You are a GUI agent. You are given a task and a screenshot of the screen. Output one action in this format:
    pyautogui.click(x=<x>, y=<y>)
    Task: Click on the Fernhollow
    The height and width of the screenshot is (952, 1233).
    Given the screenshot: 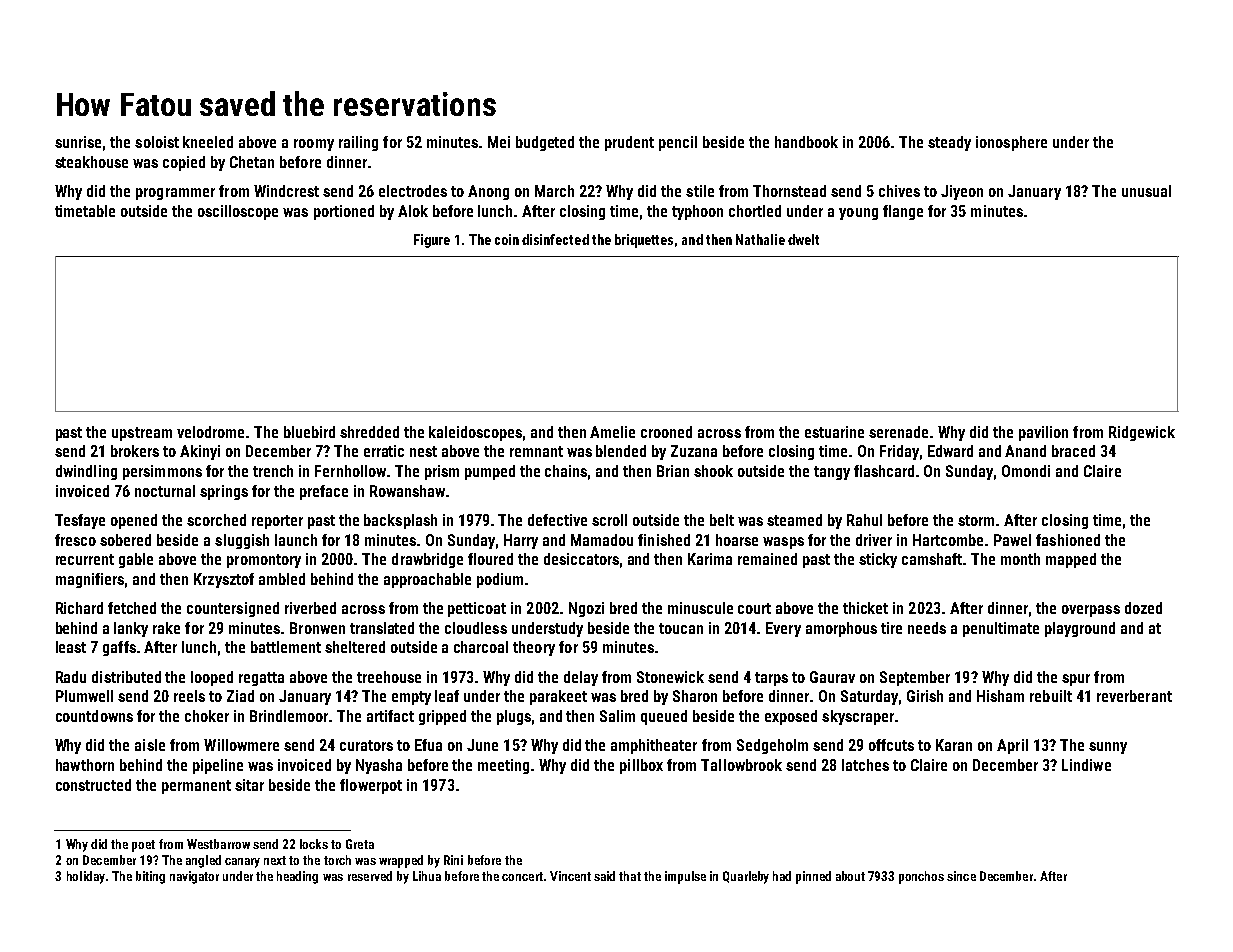 What is the action you would take?
    pyautogui.click(x=350, y=471)
